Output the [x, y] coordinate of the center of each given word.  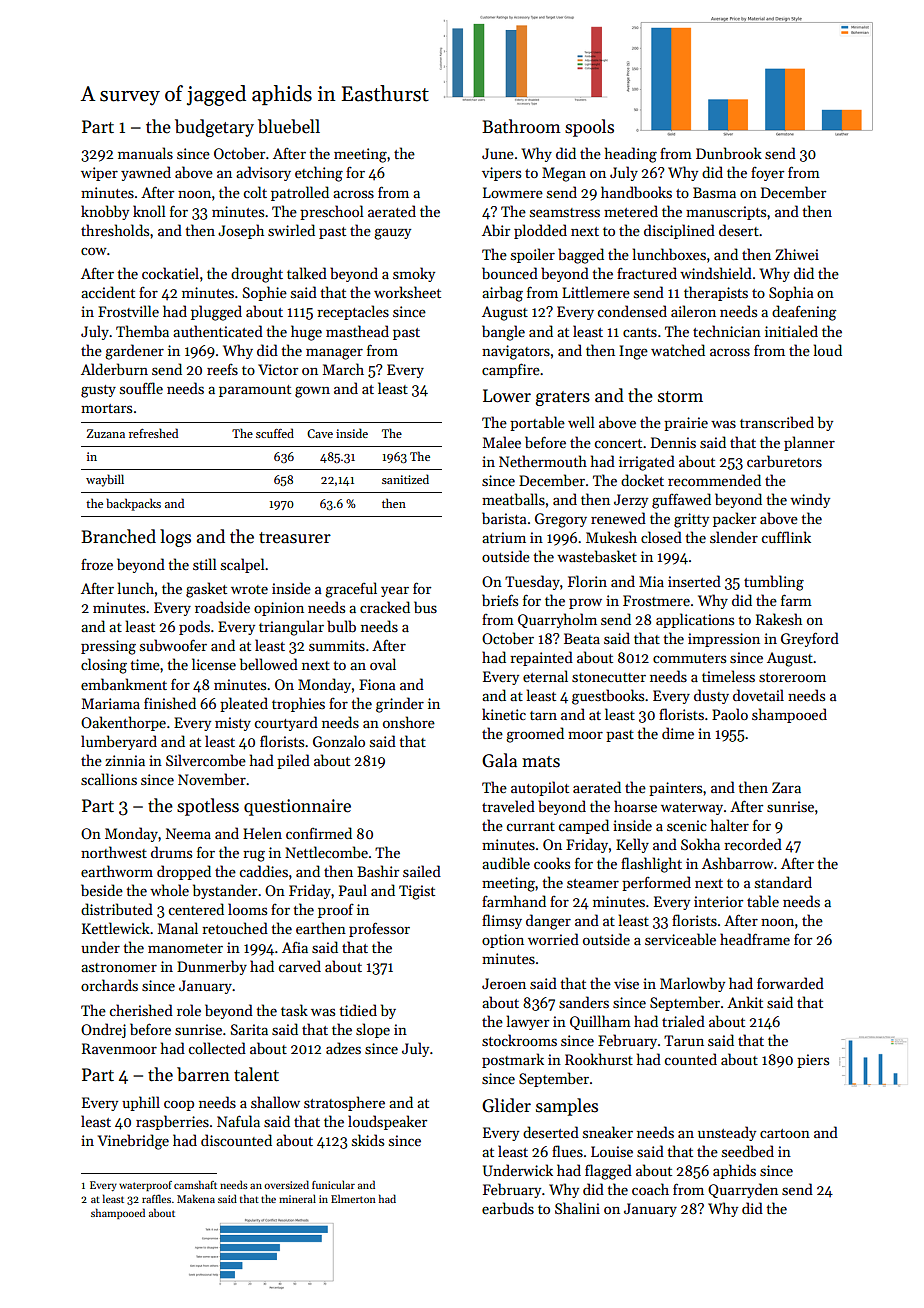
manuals [145, 153]
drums [171, 852]
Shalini [577, 1208]
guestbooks [608, 697]
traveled [508, 806]
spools [589, 128]
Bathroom [521, 126]
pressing [108, 647]
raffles [156, 1198]
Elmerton [353, 1198]
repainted [541, 658]
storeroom [792, 677]
